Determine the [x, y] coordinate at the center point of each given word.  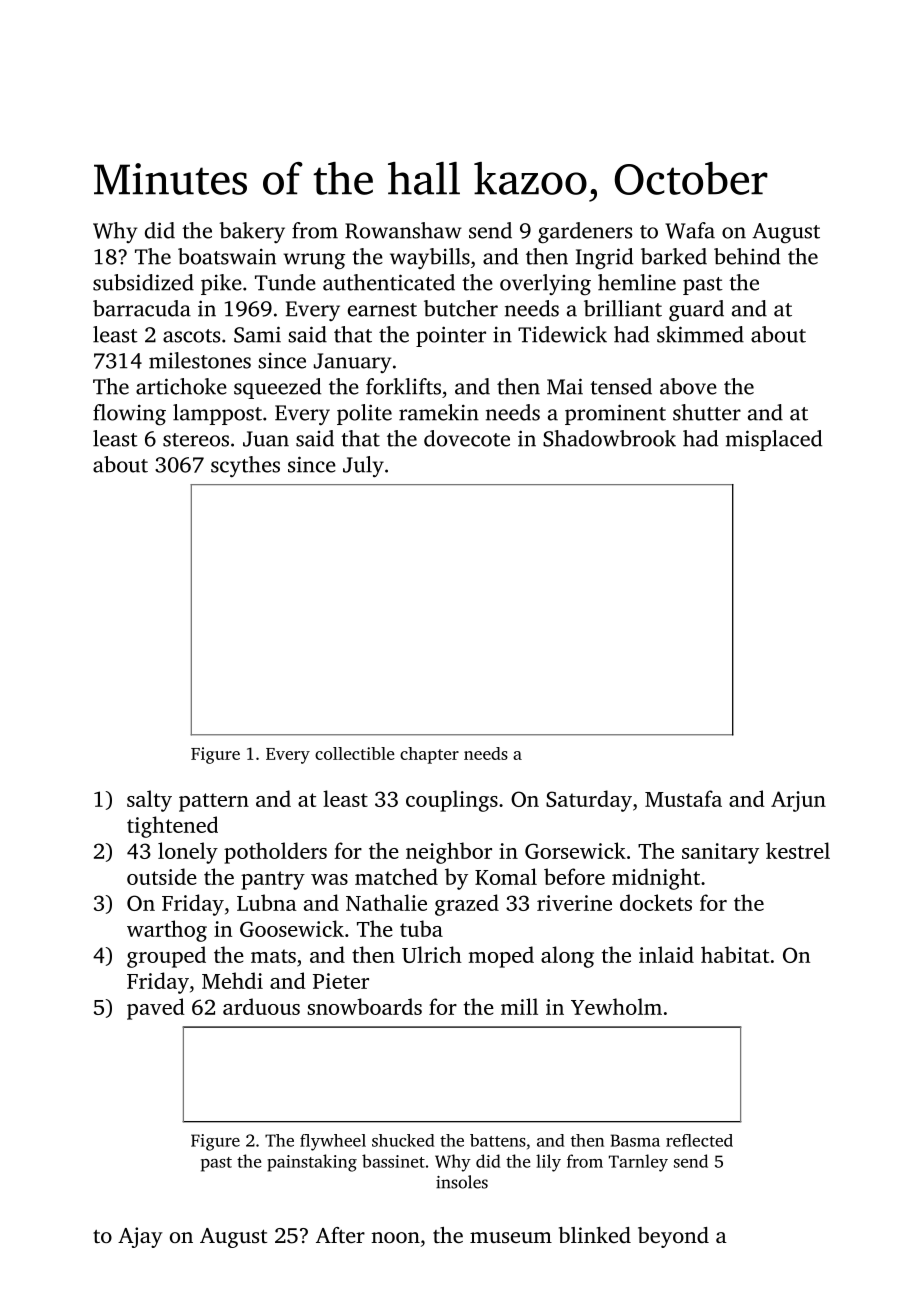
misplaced [774, 440]
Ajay [140, 1237]
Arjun [798, 801]
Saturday [589, 801]
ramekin [439, 412]
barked [674, 256]
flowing [129, 415]
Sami [257, 334]
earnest [382, 310]
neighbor [449, 853]
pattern [214, 802]
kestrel [798, 850]
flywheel [333, 1142]
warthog [167, 931]
